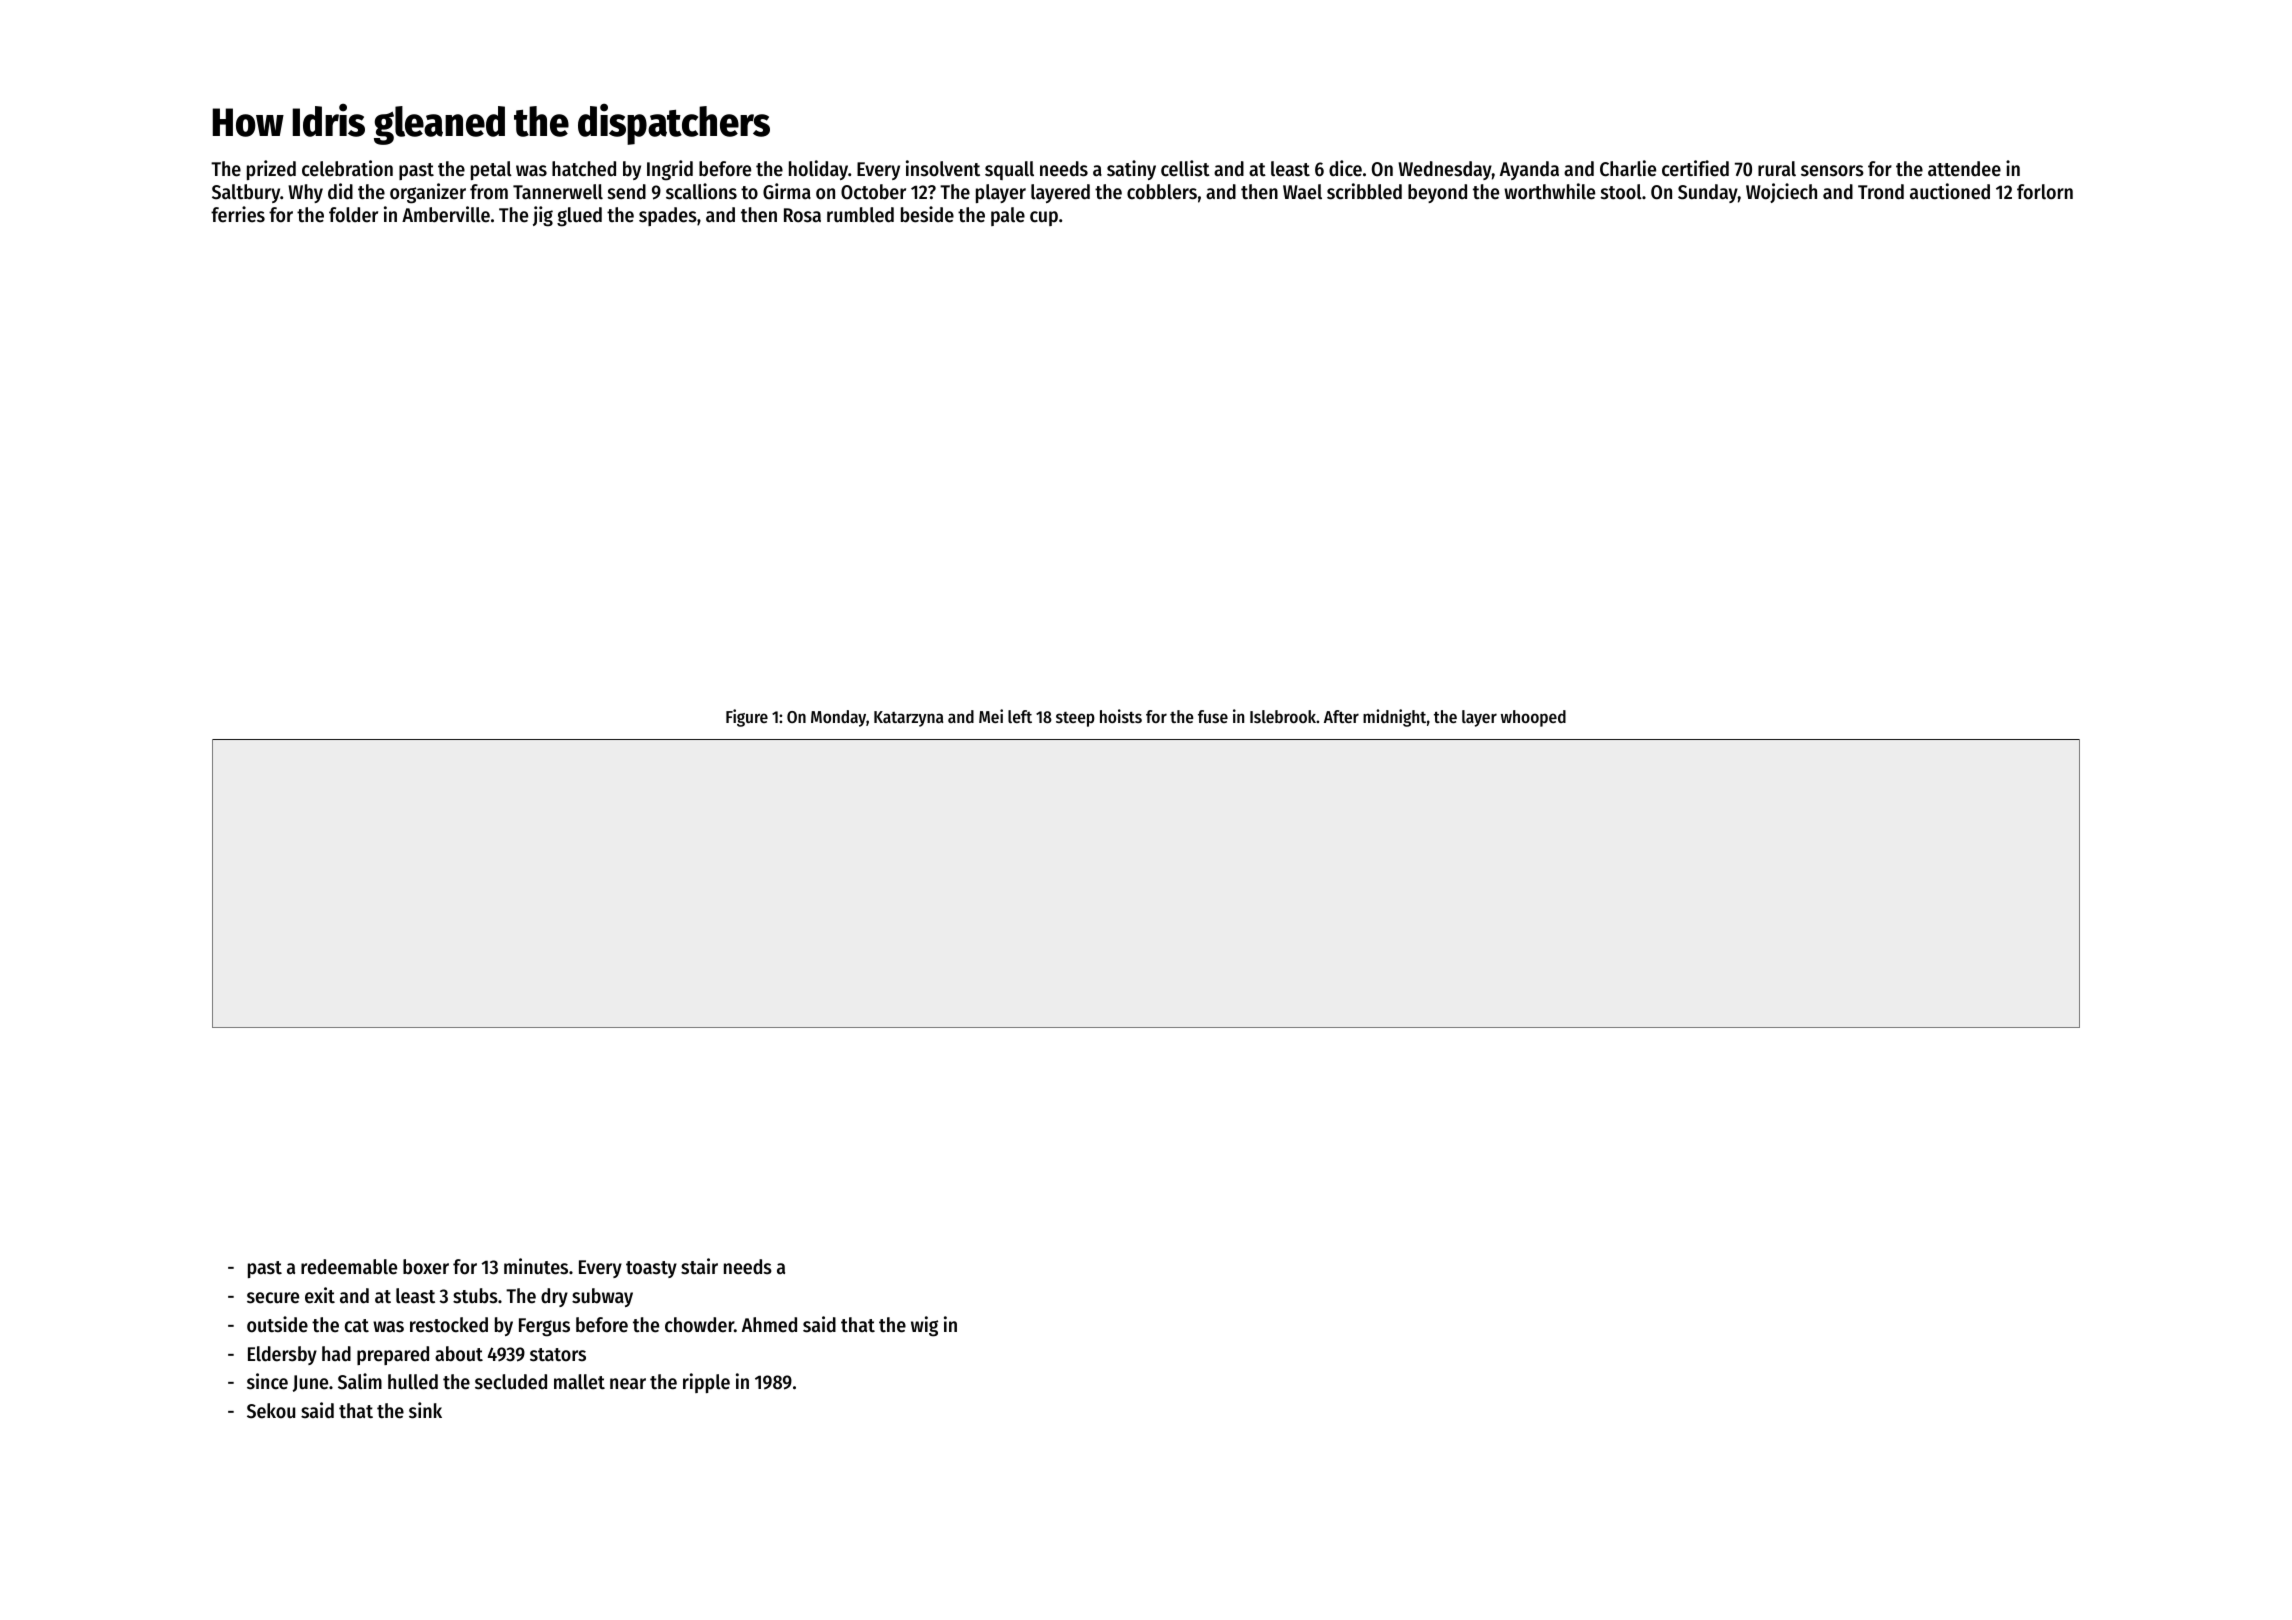 The height and width of the image is (1620, 2292). I want to click on ferries, so click(238, 214).
